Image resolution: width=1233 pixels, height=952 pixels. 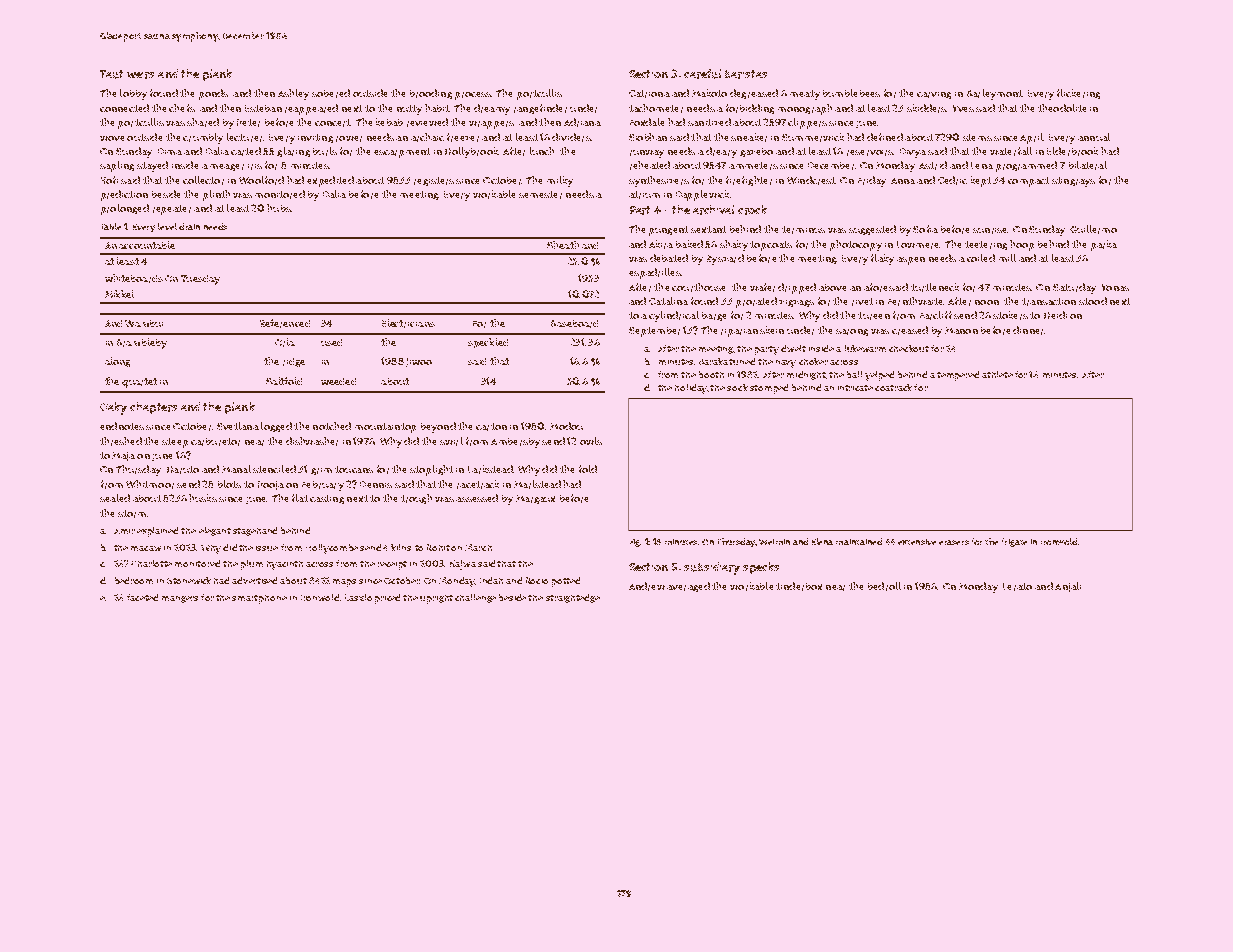 What do you see at coordinates (180, 599) in the document?
I see `mangers` at bounding box center [180, 599].
